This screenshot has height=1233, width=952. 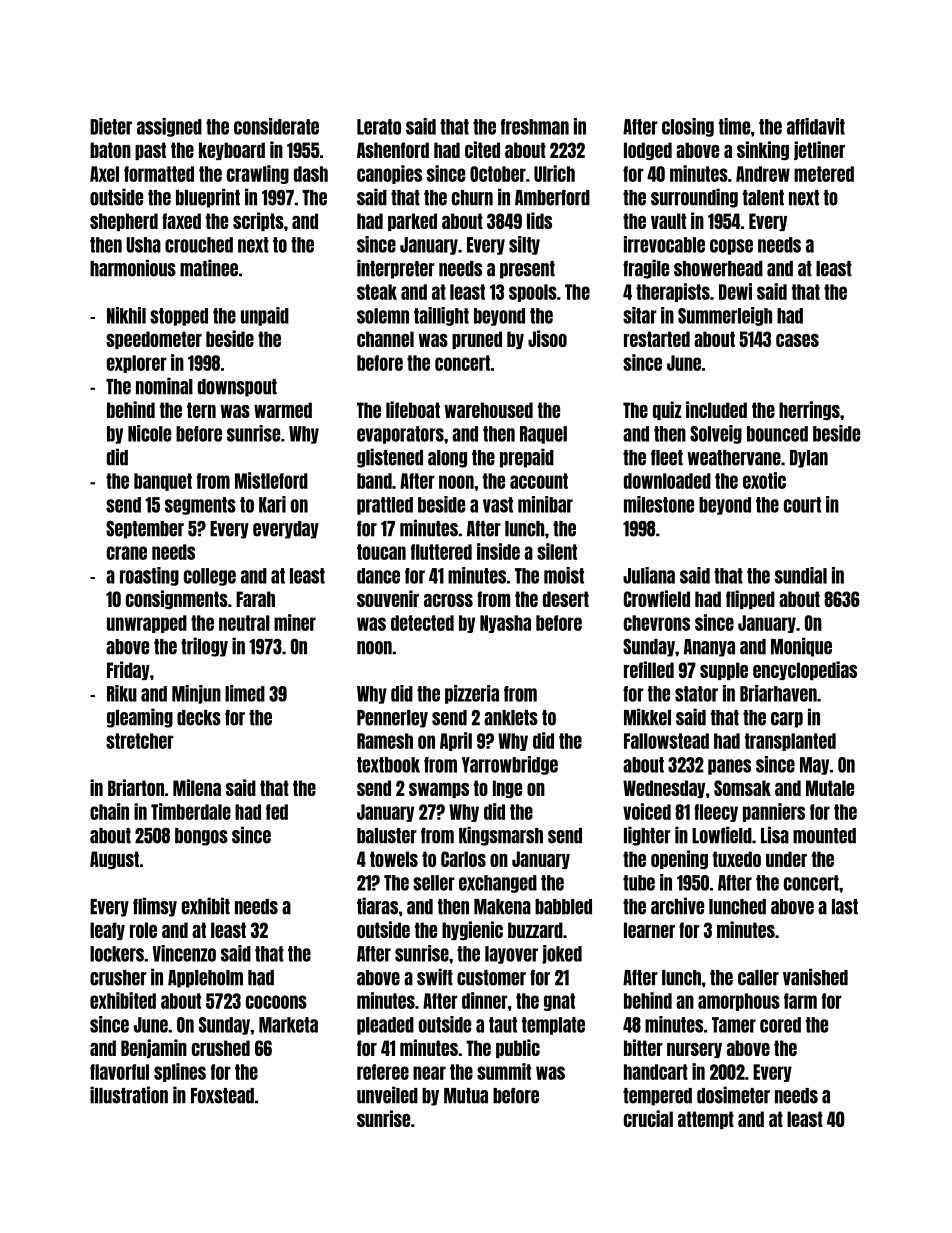 I want to click on Dieter, so click(x=111, y=126).
